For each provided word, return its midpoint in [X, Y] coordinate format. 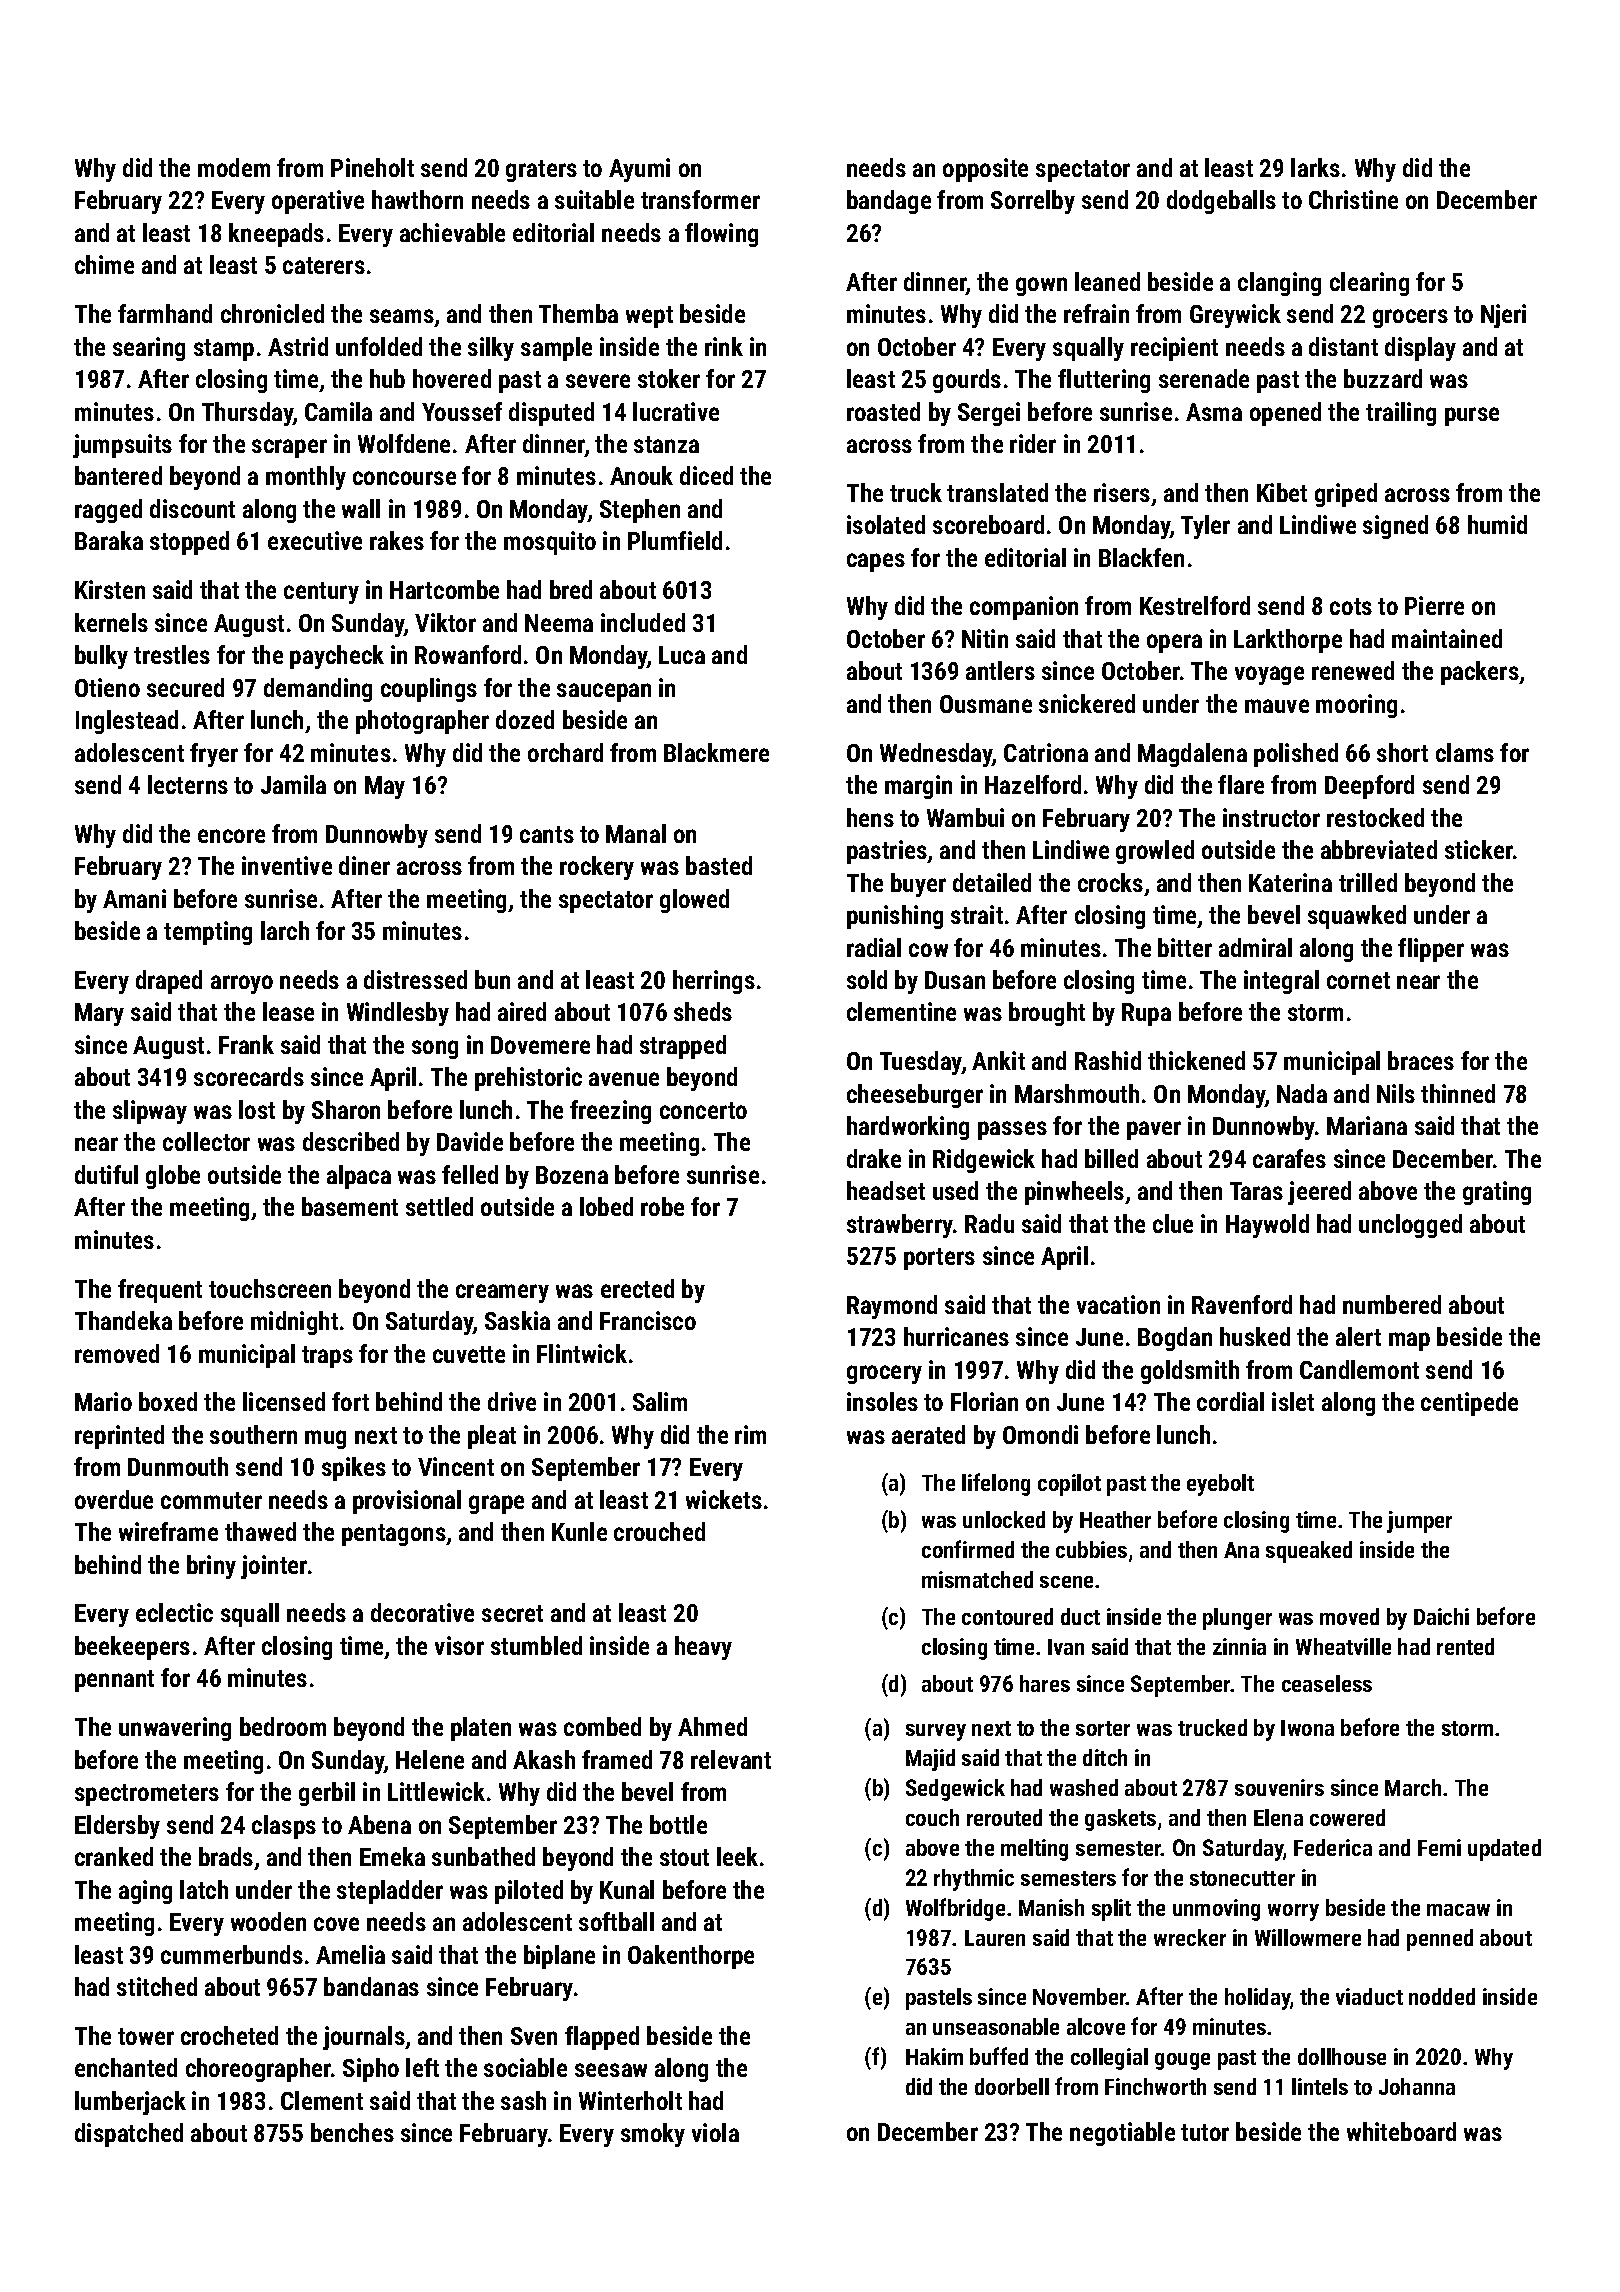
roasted [883, 411]
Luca [682, 655]
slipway [150, 1112]
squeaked [1309, 1552]
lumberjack [130, 2103]
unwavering [175, 1729]
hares [1045, 1683]
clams [1465, 752]
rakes [397, 540]
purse [1472, 416]
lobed [606, 1206]
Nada [1302, 1093]
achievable [452, 232]
